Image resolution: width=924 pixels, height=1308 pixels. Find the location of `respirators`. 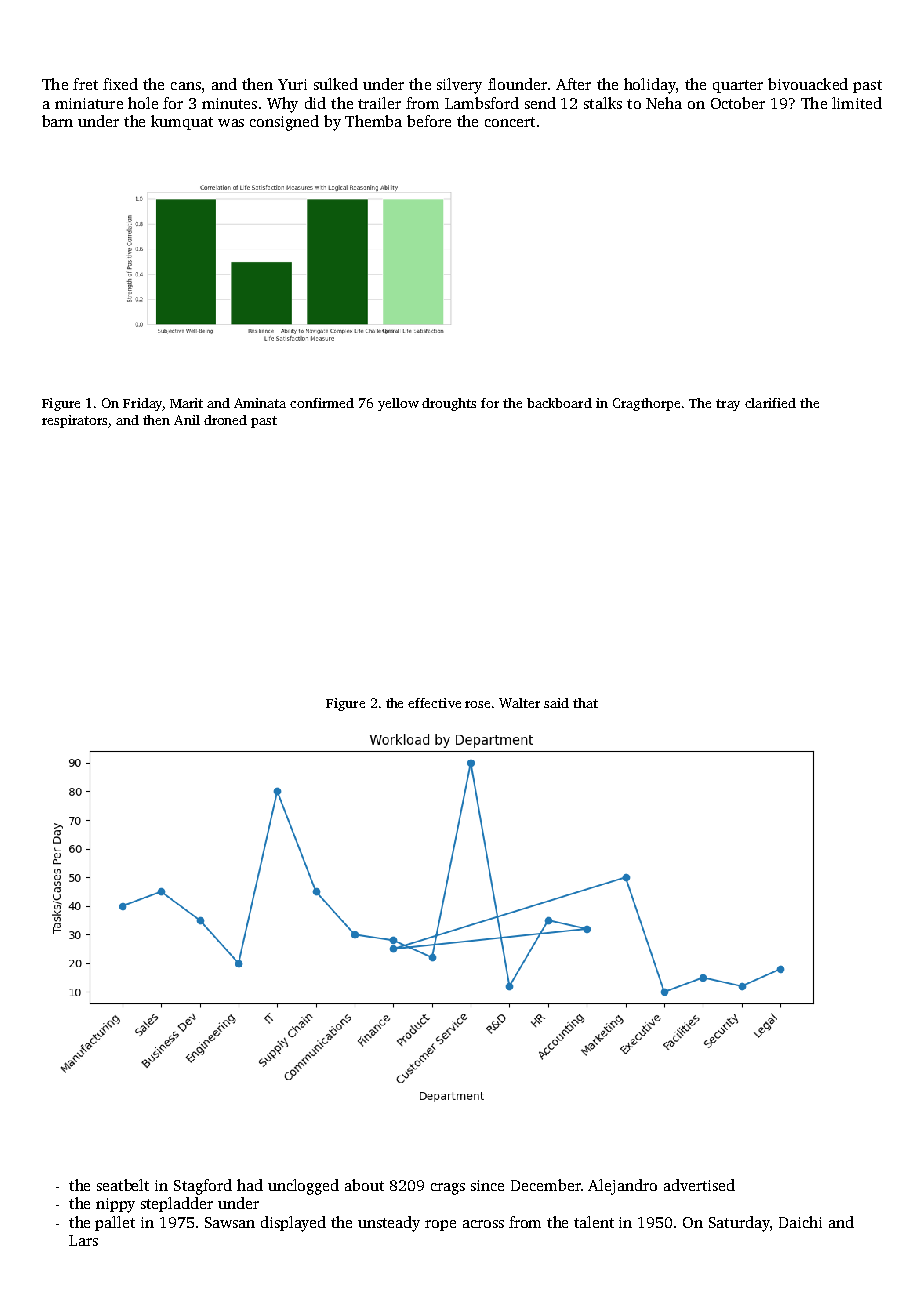

respirators is located at coordinates (74, 421).
